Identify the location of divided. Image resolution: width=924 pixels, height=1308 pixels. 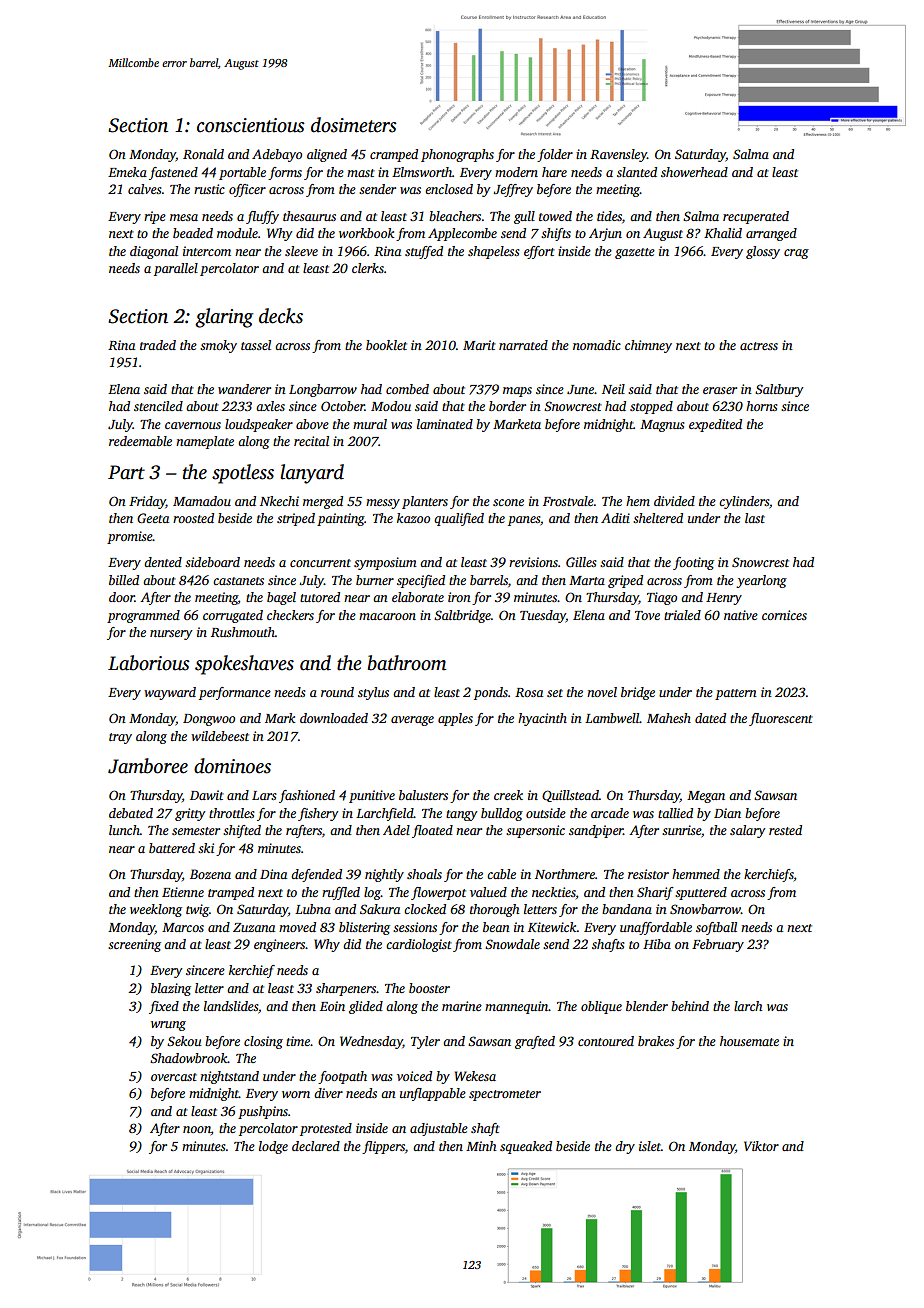
(674, 501).
